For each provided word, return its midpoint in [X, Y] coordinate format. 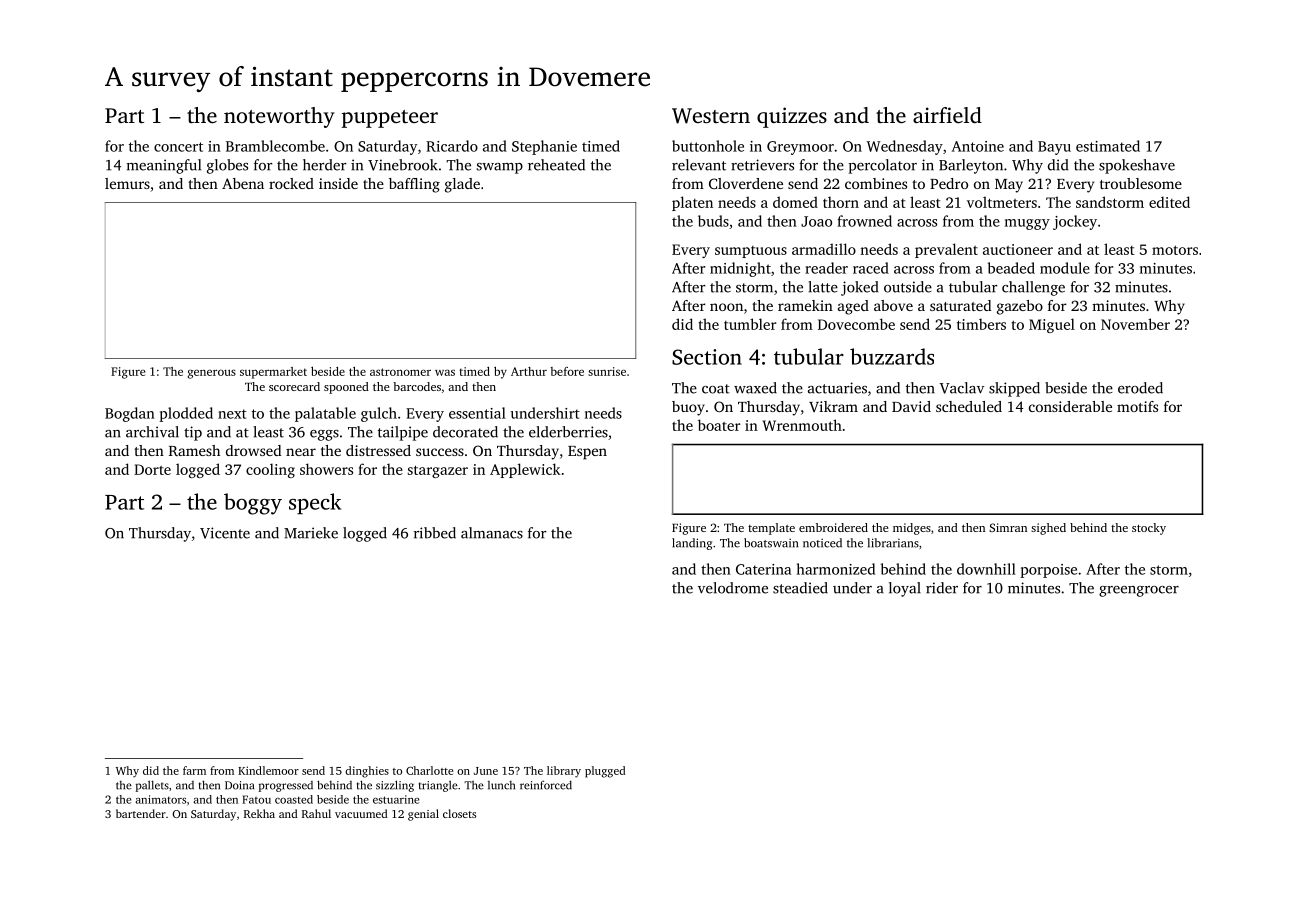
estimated [1108, 146]
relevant [699, 165]
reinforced [546, 785]
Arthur [529, 371]
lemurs [127, 183]
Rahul [316, 813]
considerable [1070, 406]
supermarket [273, 373]
